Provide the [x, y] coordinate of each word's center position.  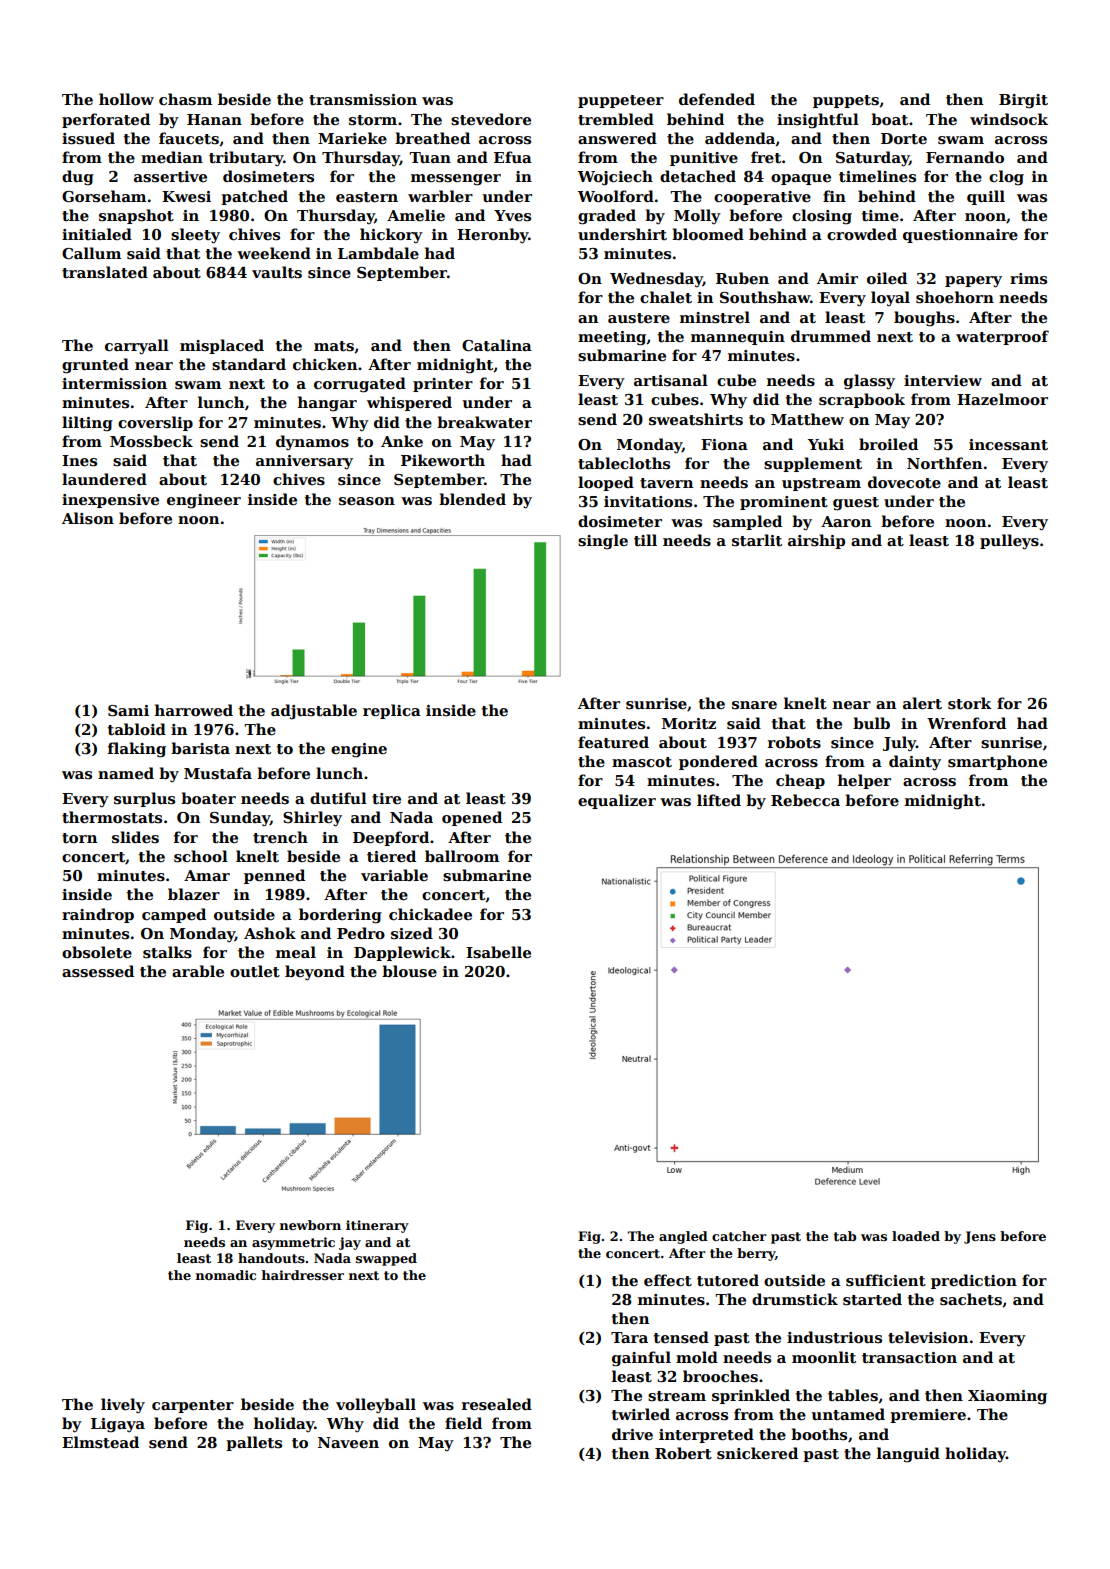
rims [1028, 279]
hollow [126, 99]
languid [908, 1455]
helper [864, 781]
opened [472, 818]
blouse [409, 971]
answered [617, 138]
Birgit [1023, 101]
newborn [310, 1225]
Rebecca [805, 800]
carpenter [193, 1406]
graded [607, 217]
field [463, 1423]
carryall [137, 347]
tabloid [137, 729]
